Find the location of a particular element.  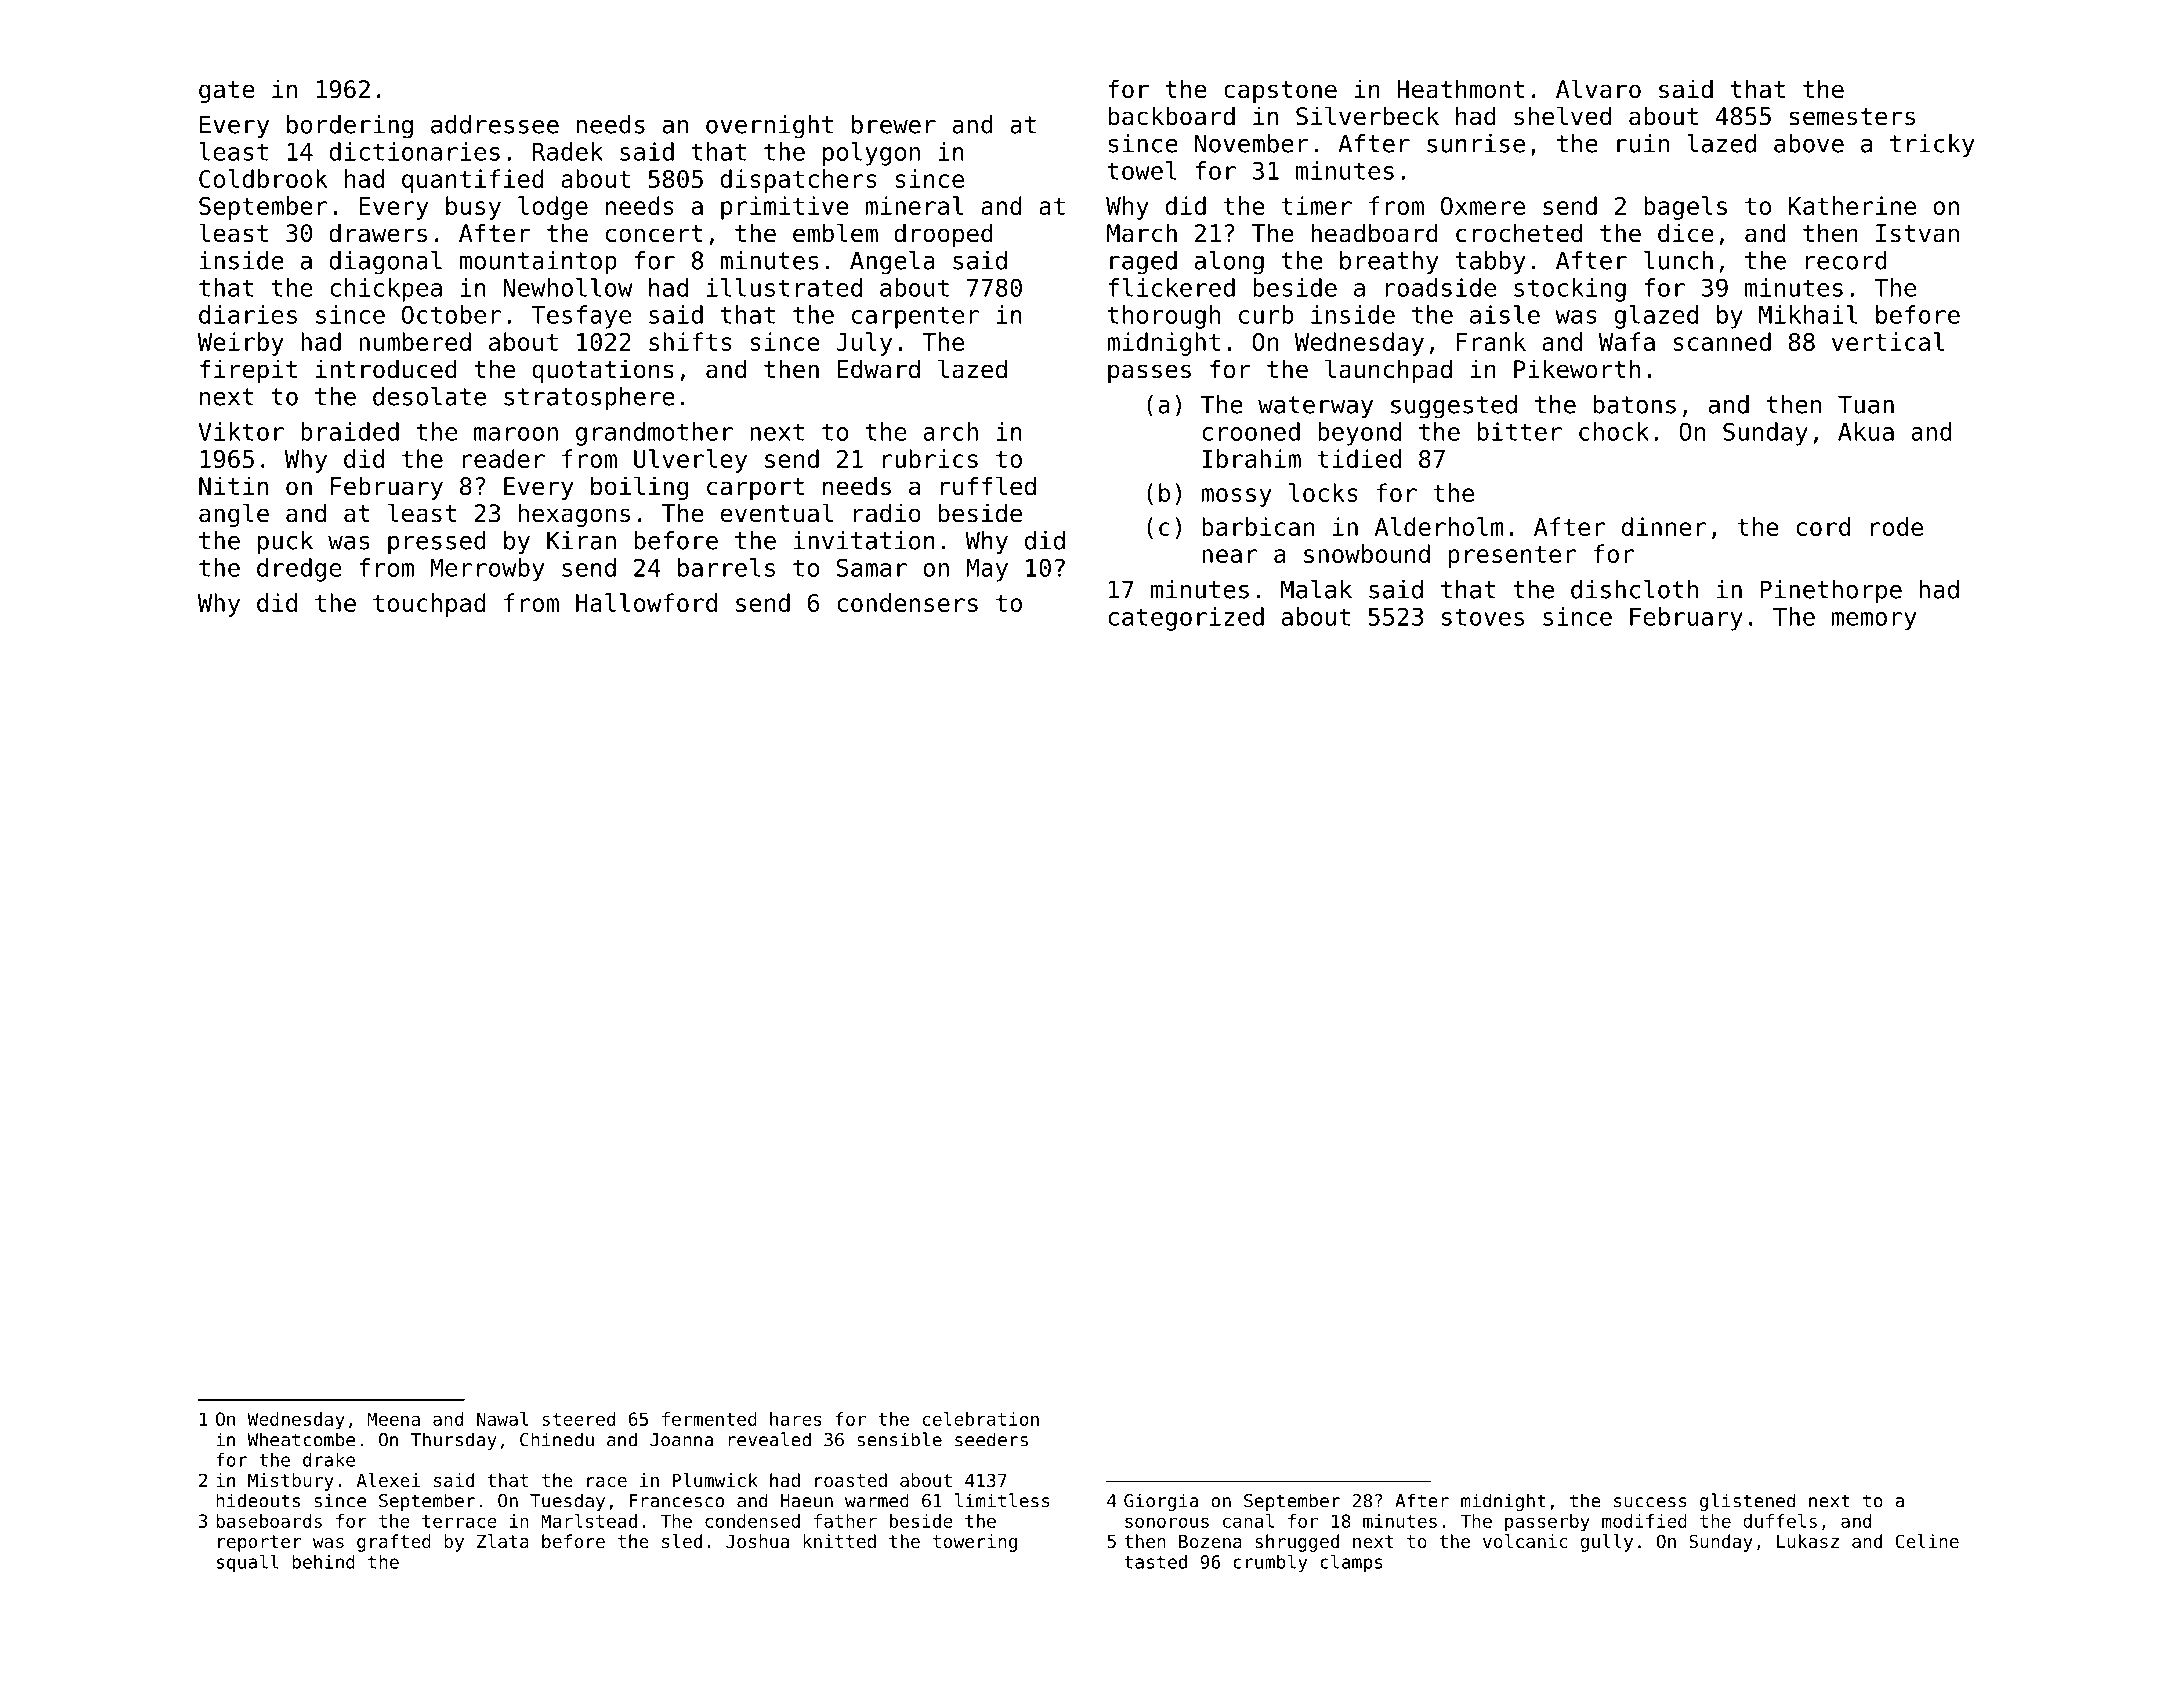

Tuan is located at coordinates (1866, 404).
